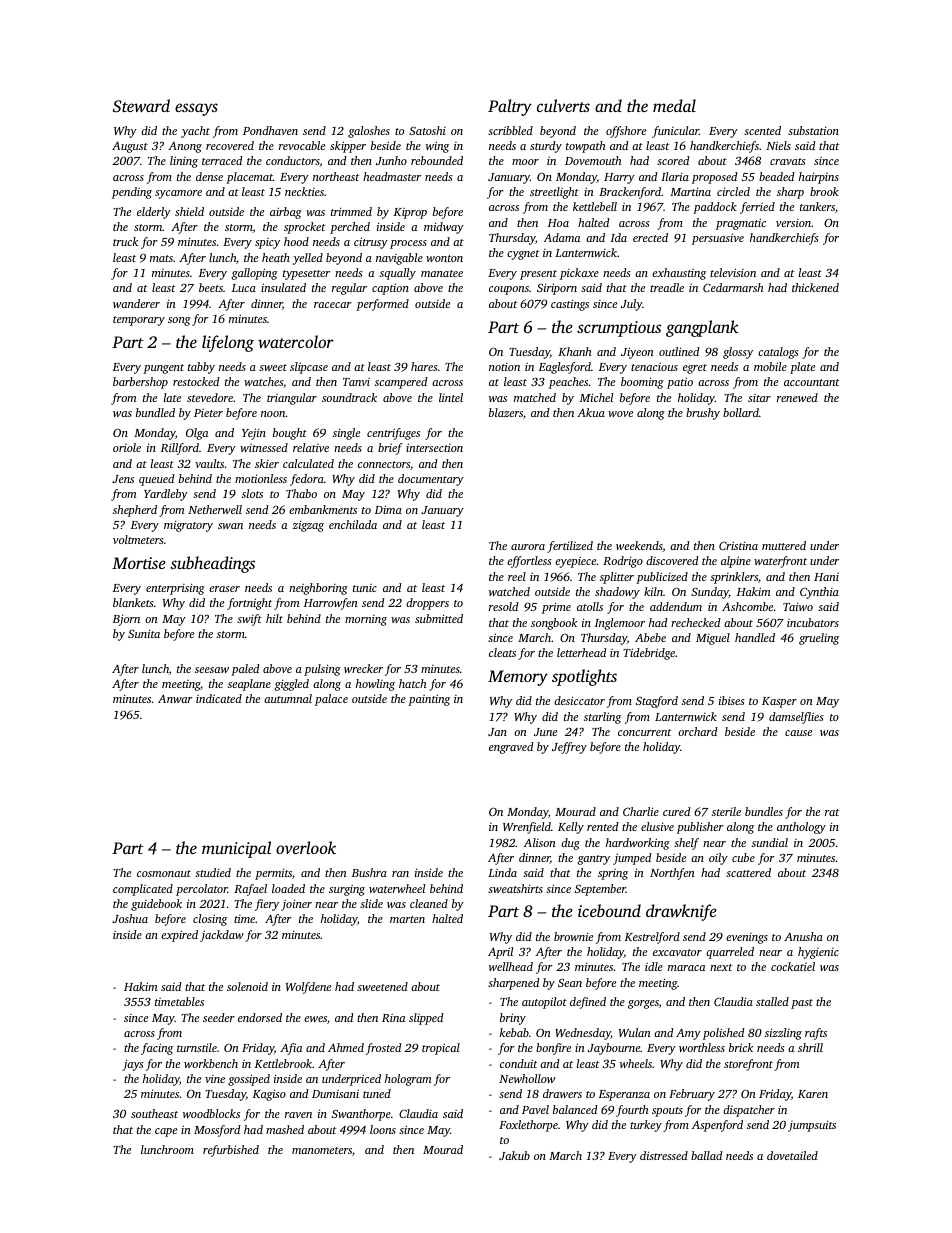 The height and width of the screenshot is (1233, 952). What do you see at coordinates (231, 1151) in the screenshot?
I see `refurbished` at bounding box center [231, 1151].
